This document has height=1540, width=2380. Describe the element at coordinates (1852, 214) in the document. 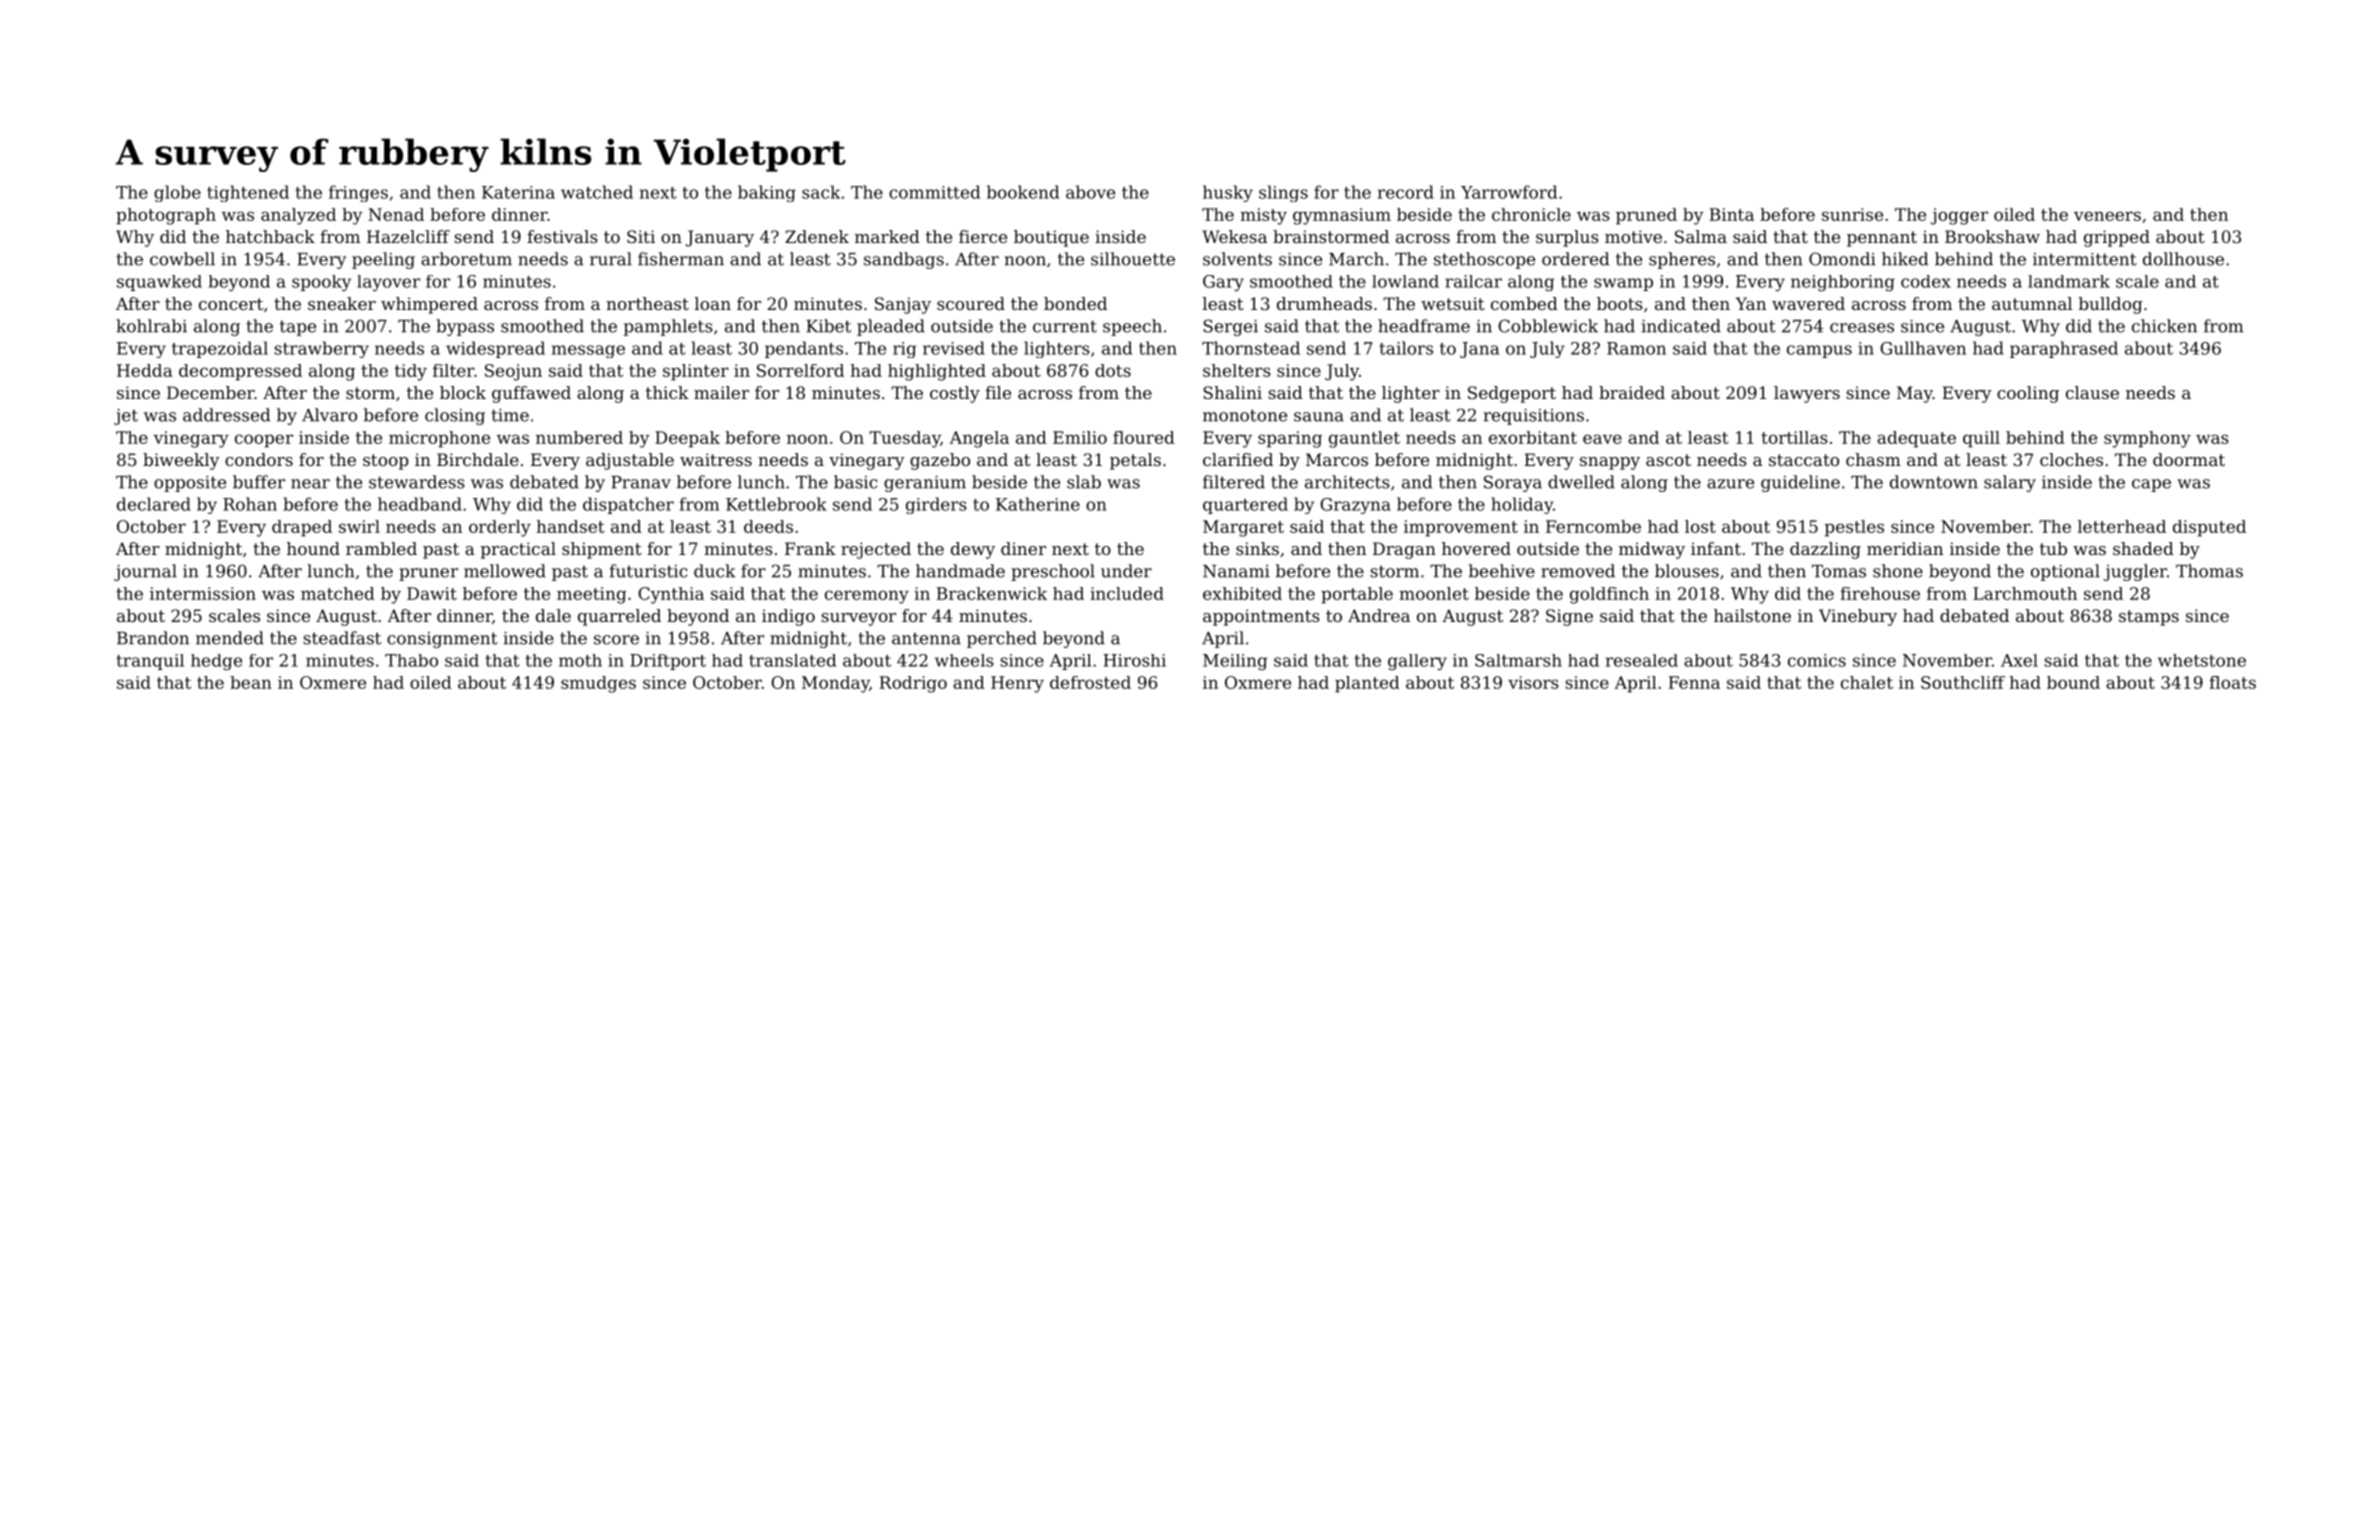

I see `sunrise` at that location.
